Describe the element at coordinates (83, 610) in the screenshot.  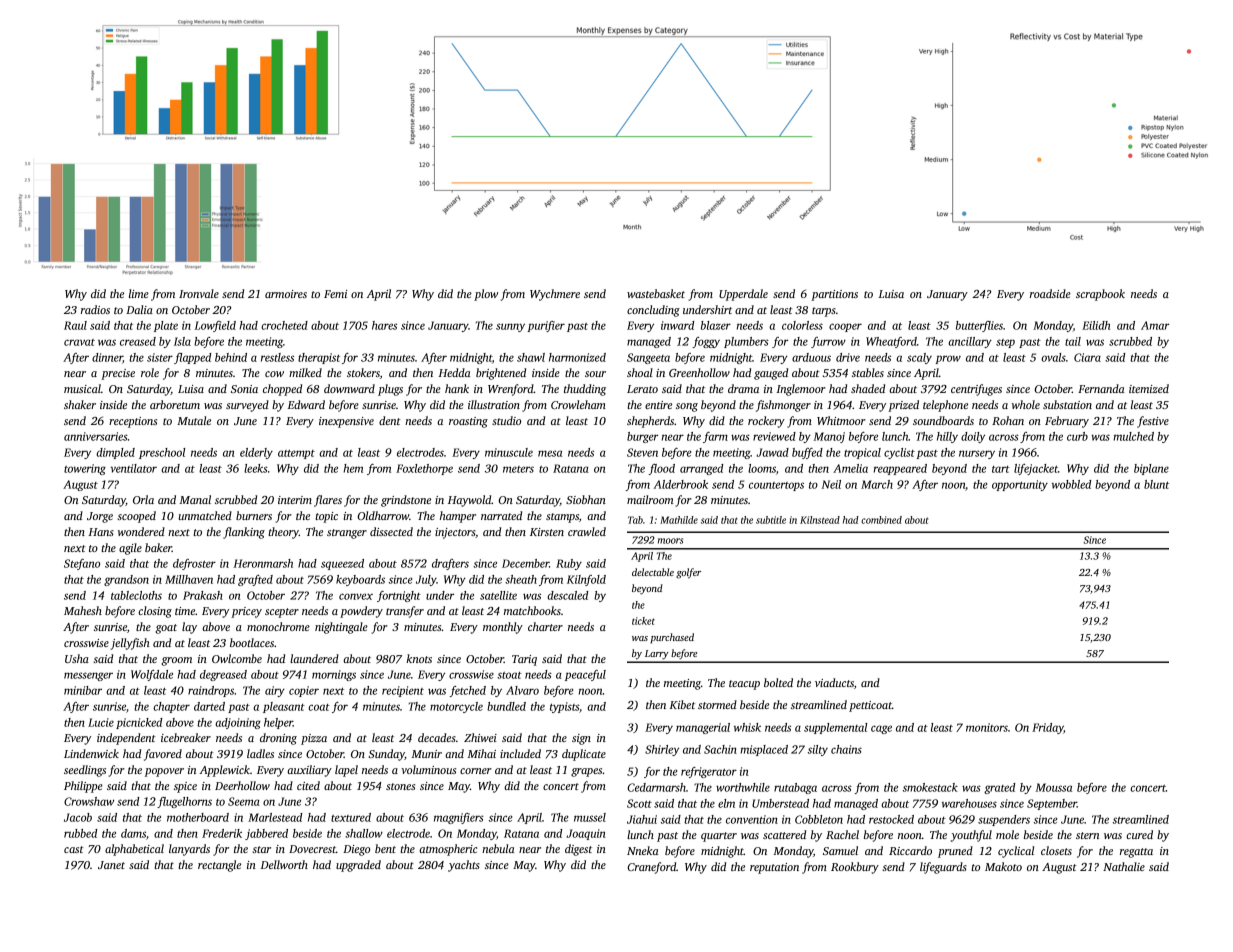
I see `Mahesh` at that location.
